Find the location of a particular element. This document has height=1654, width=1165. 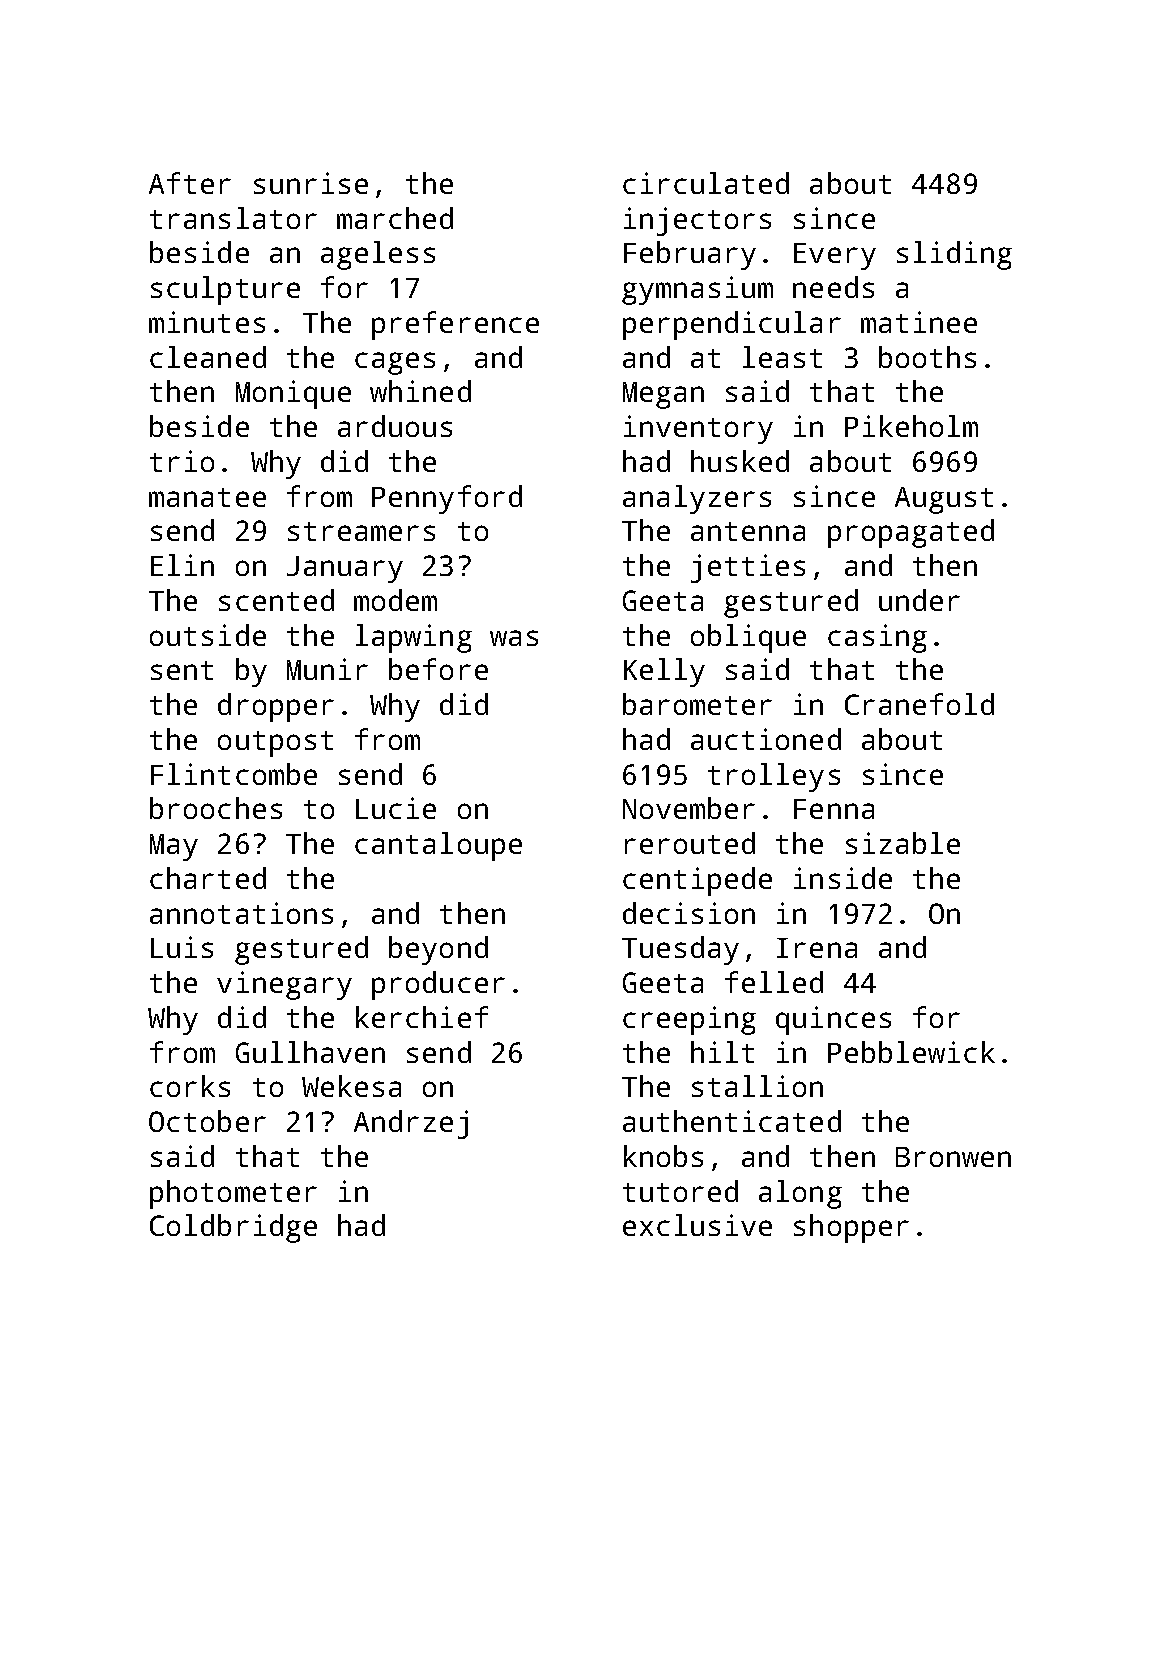

marched is located at coordinates (395, 218).
